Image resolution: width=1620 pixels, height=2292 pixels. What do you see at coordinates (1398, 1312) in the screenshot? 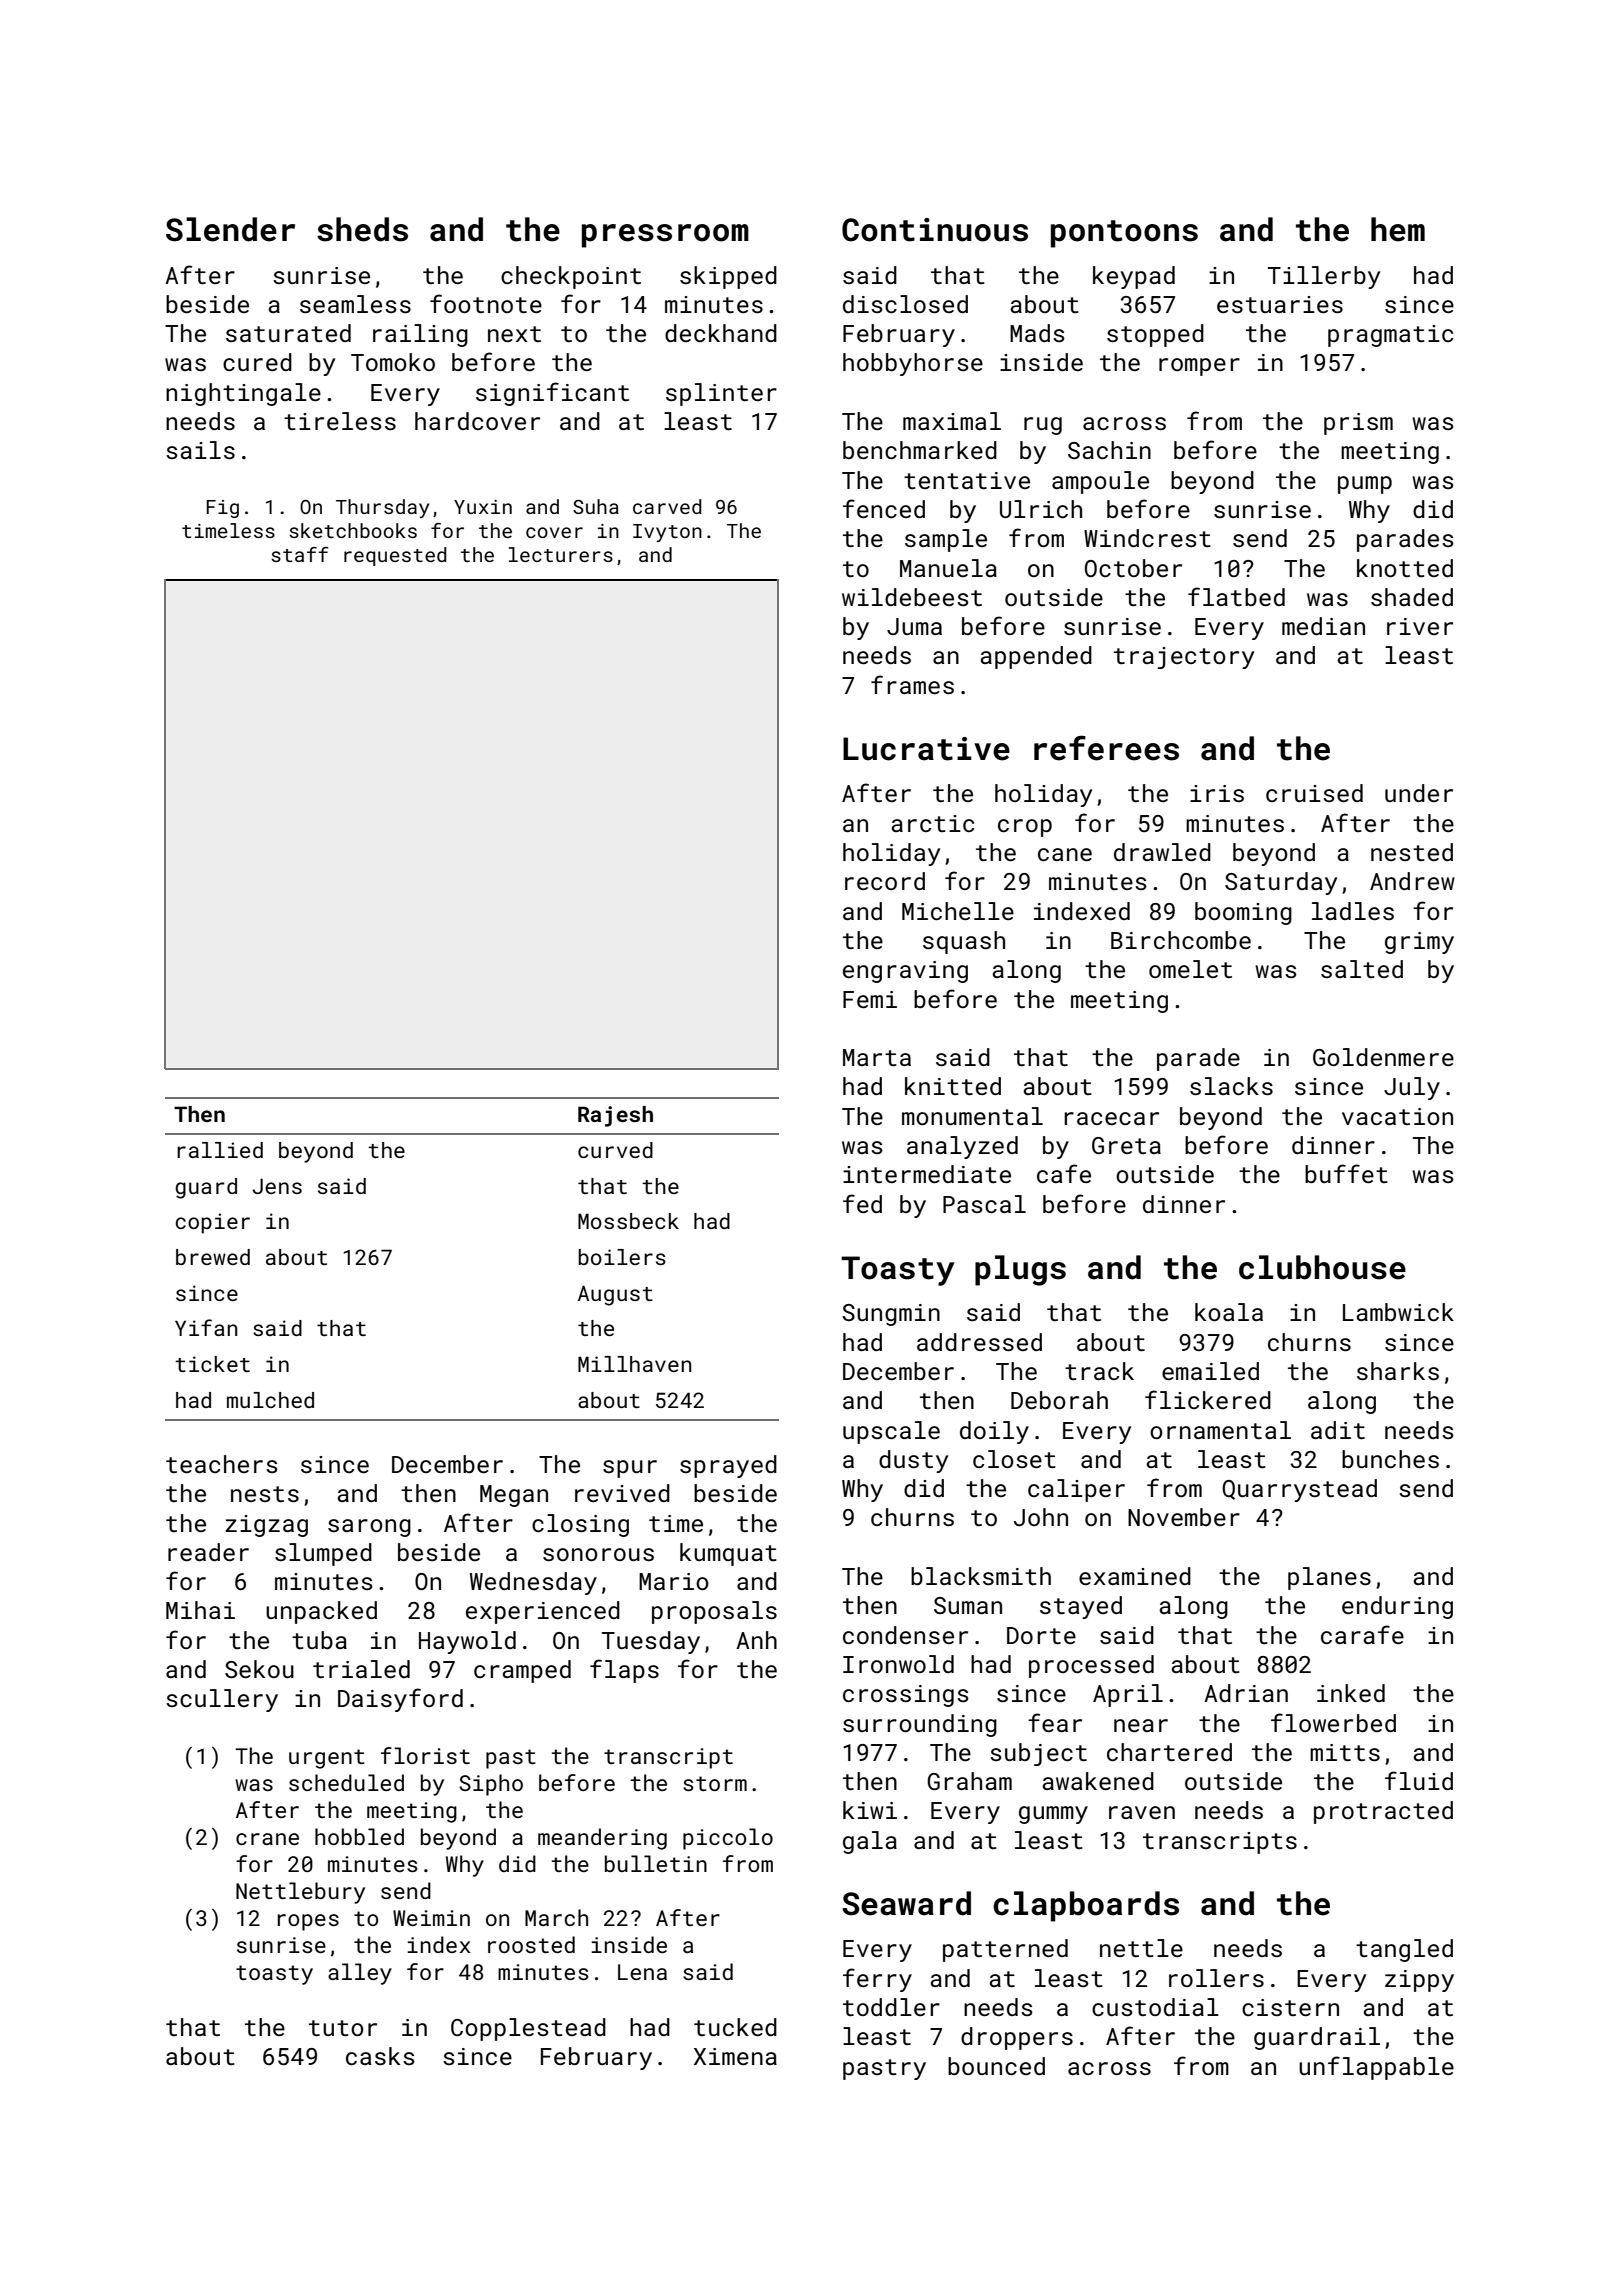
I see `Lambwick` at bounding box center [1398, 1312].
